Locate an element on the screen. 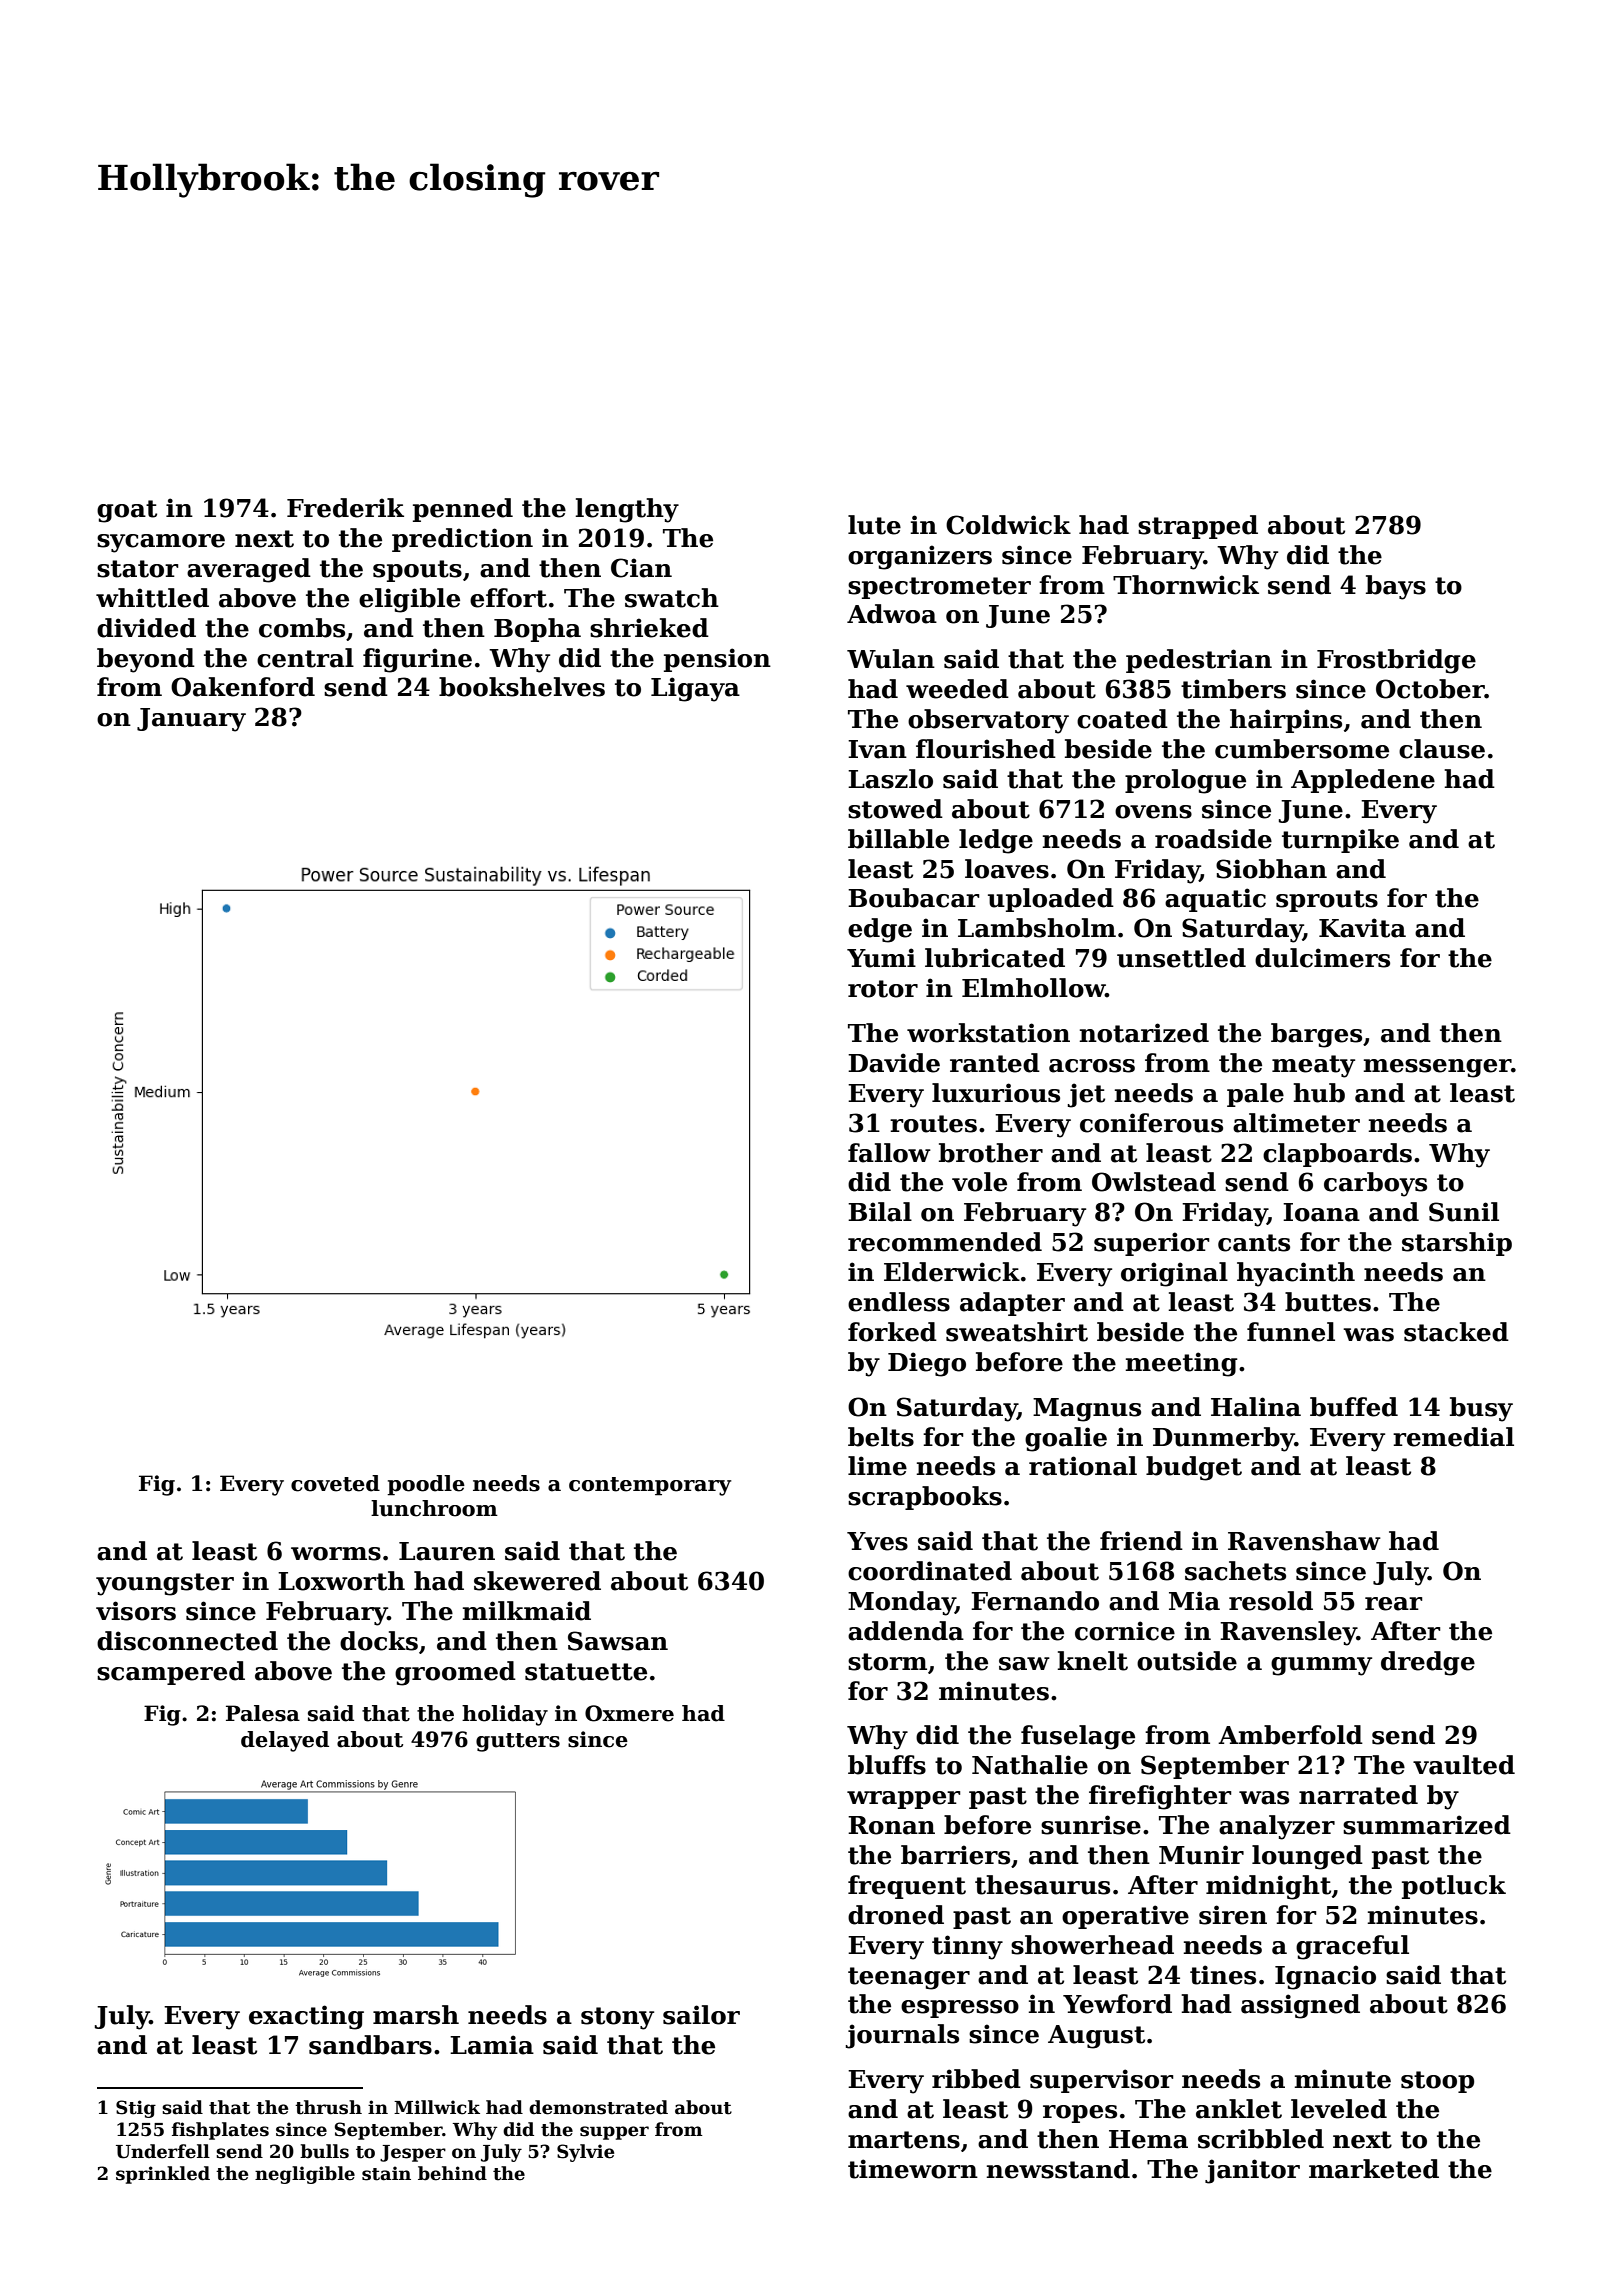  delayed is located at coordinates (285, 1741).
